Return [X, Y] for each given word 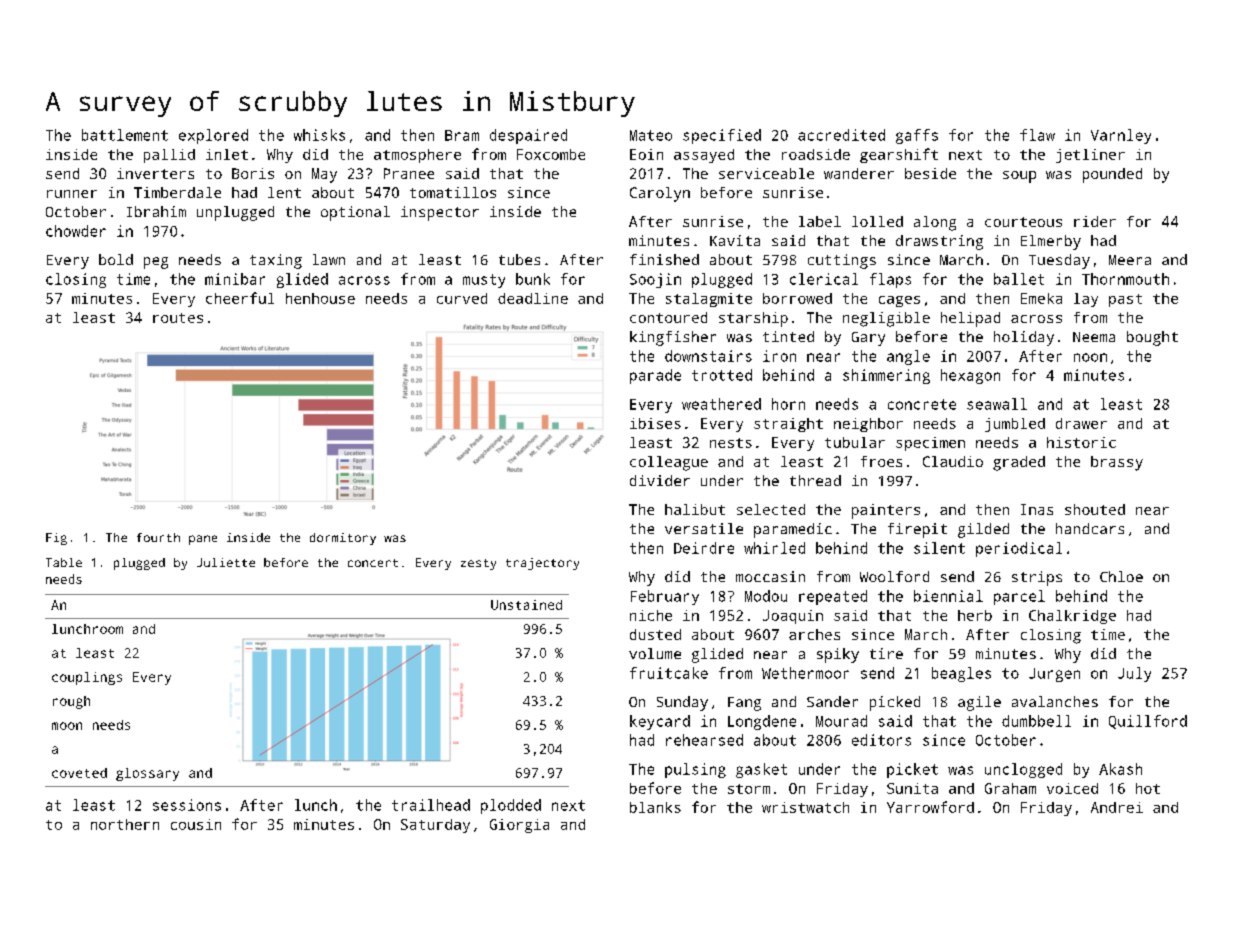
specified [722, 136]
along [935, 223]
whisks [319, 135]
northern [125, 824]
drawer [1081, 423]
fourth [158, 537]
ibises [655, 423]
